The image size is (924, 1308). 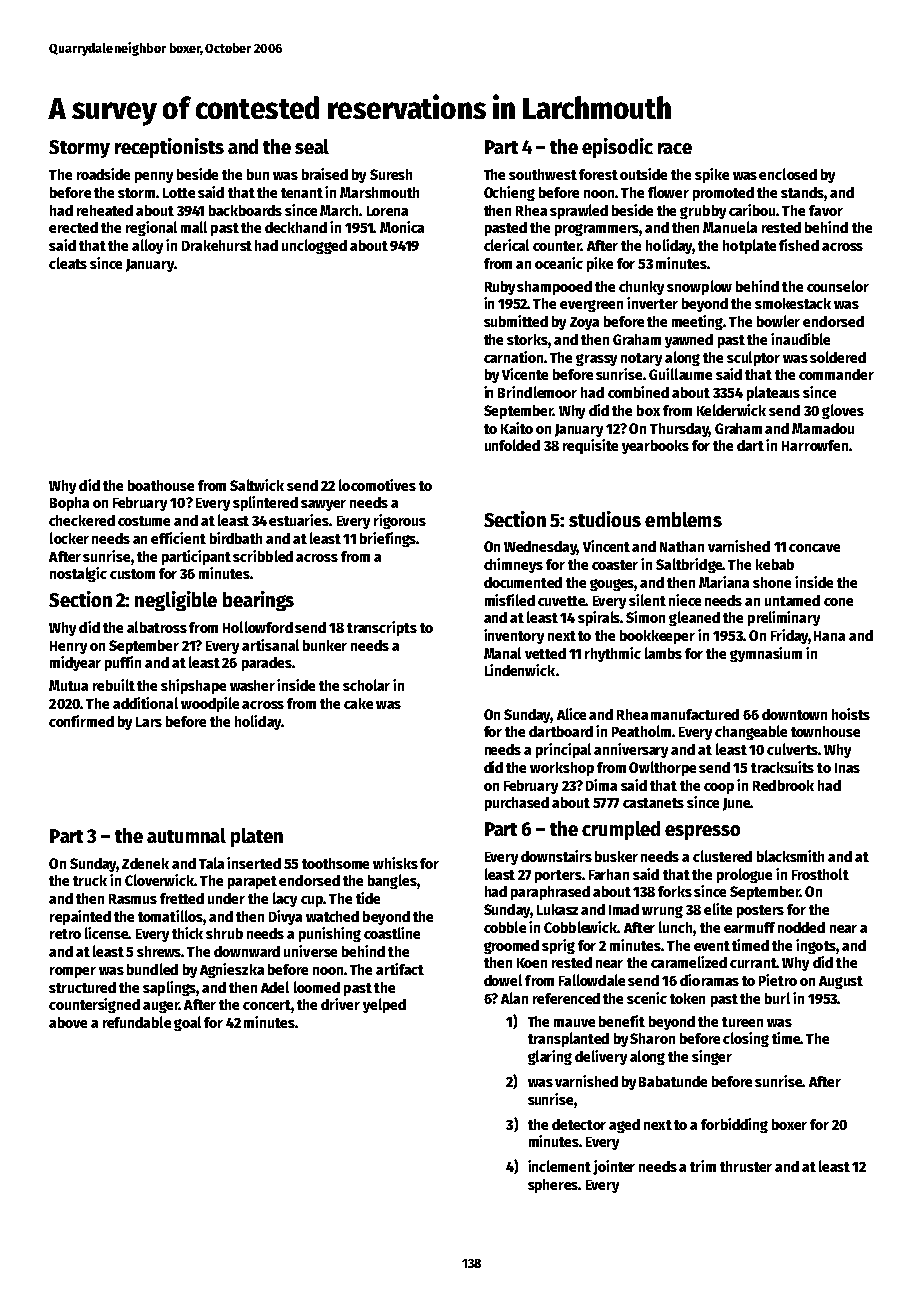 What do you see at coordinates (103, 174) in the screenshot?
I see `roadside` at bounding box center [103, 174].
